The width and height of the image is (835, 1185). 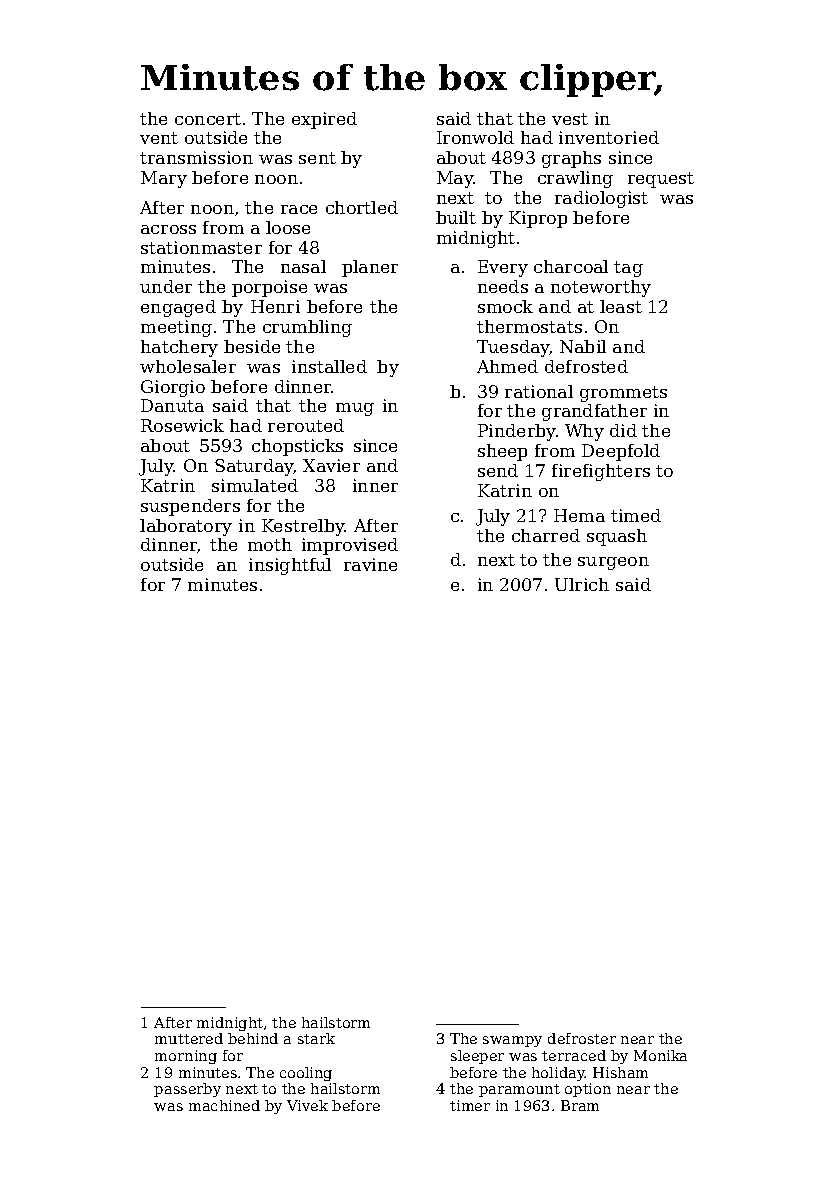 I want to click on Henri, so click(x=275, y=306).
